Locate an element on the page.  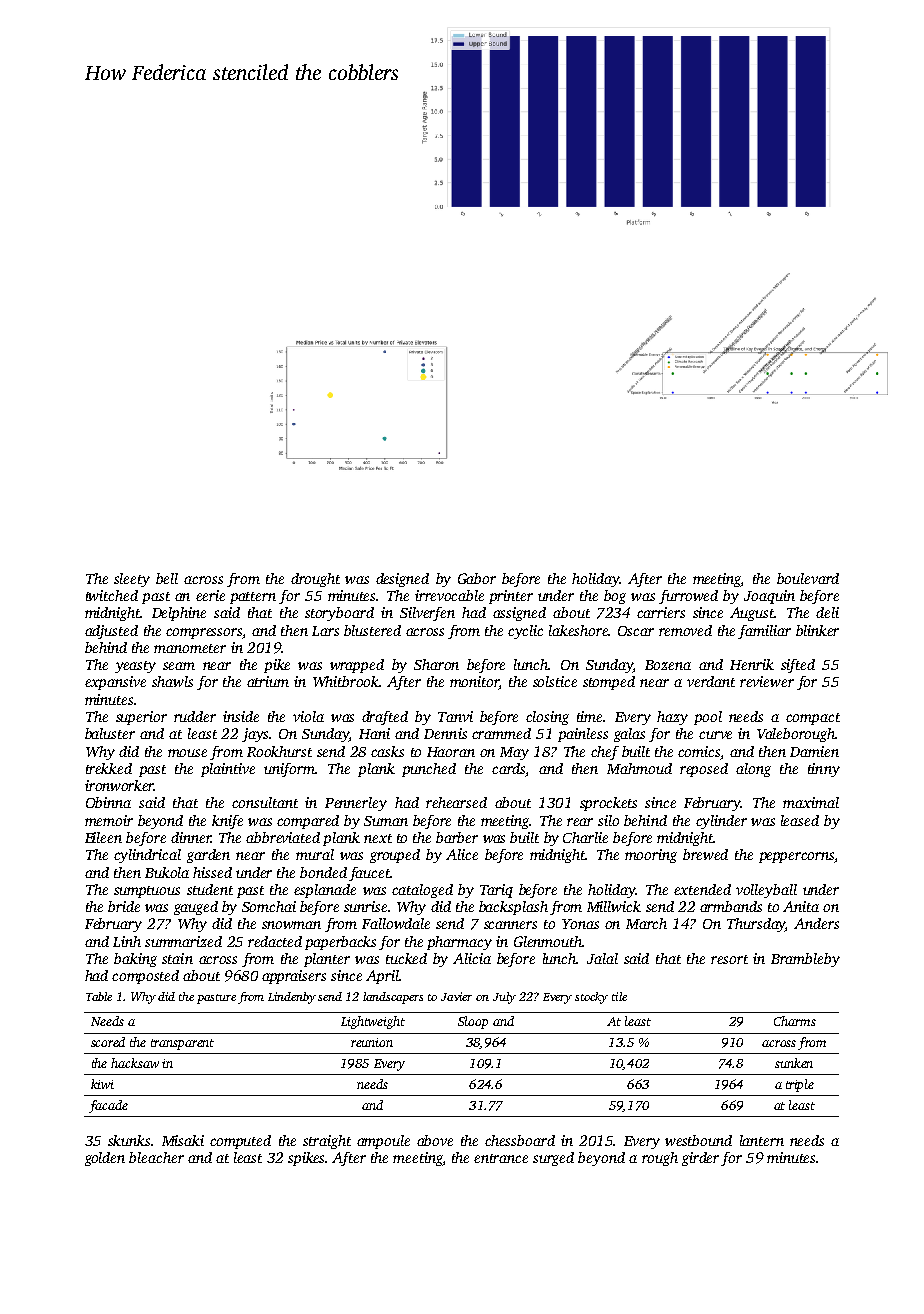
golden is located at coordinates (105, 1159).
